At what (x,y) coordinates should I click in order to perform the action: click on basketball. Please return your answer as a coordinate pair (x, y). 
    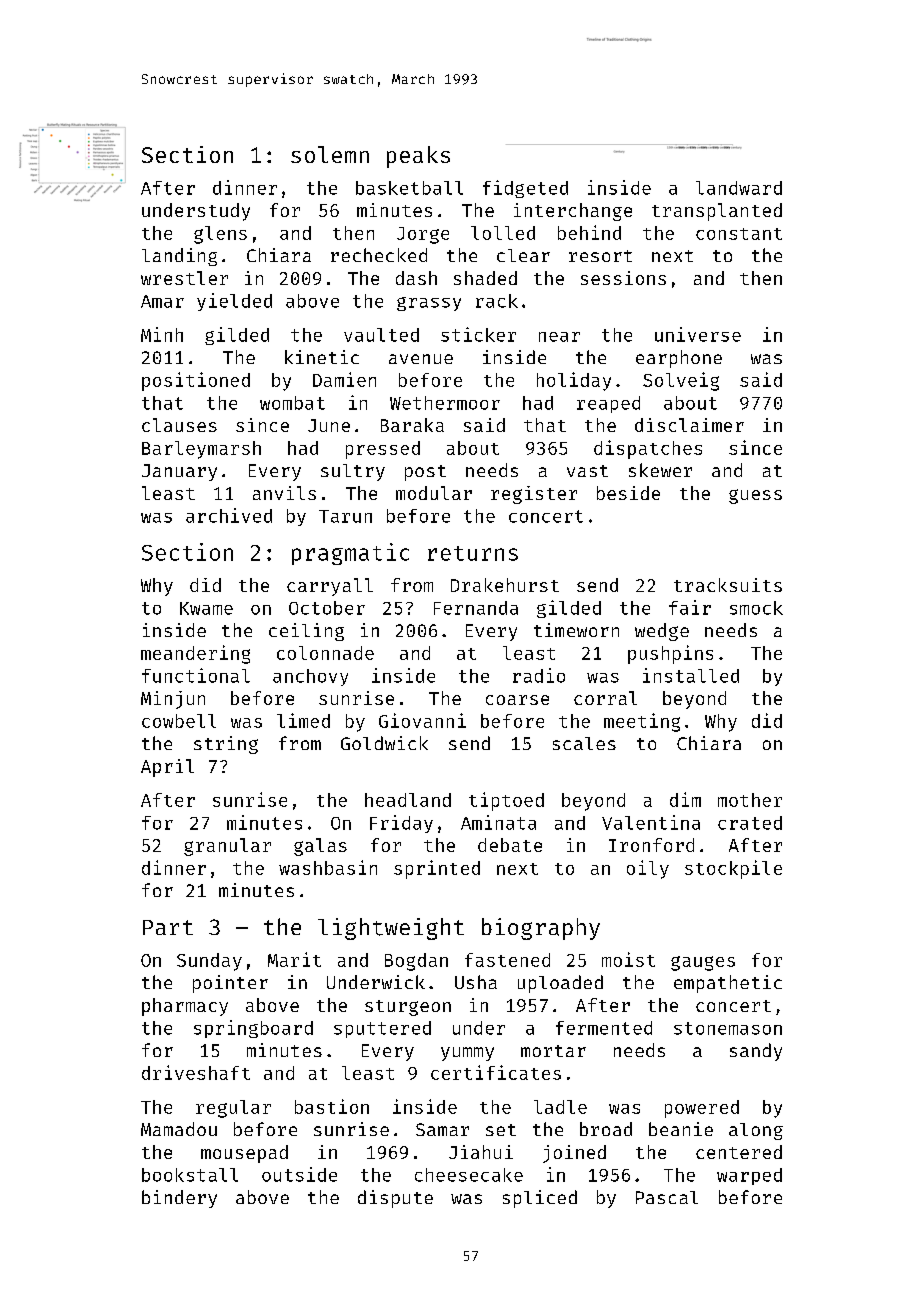
    Looking at the image, I should click on (409, 188).
